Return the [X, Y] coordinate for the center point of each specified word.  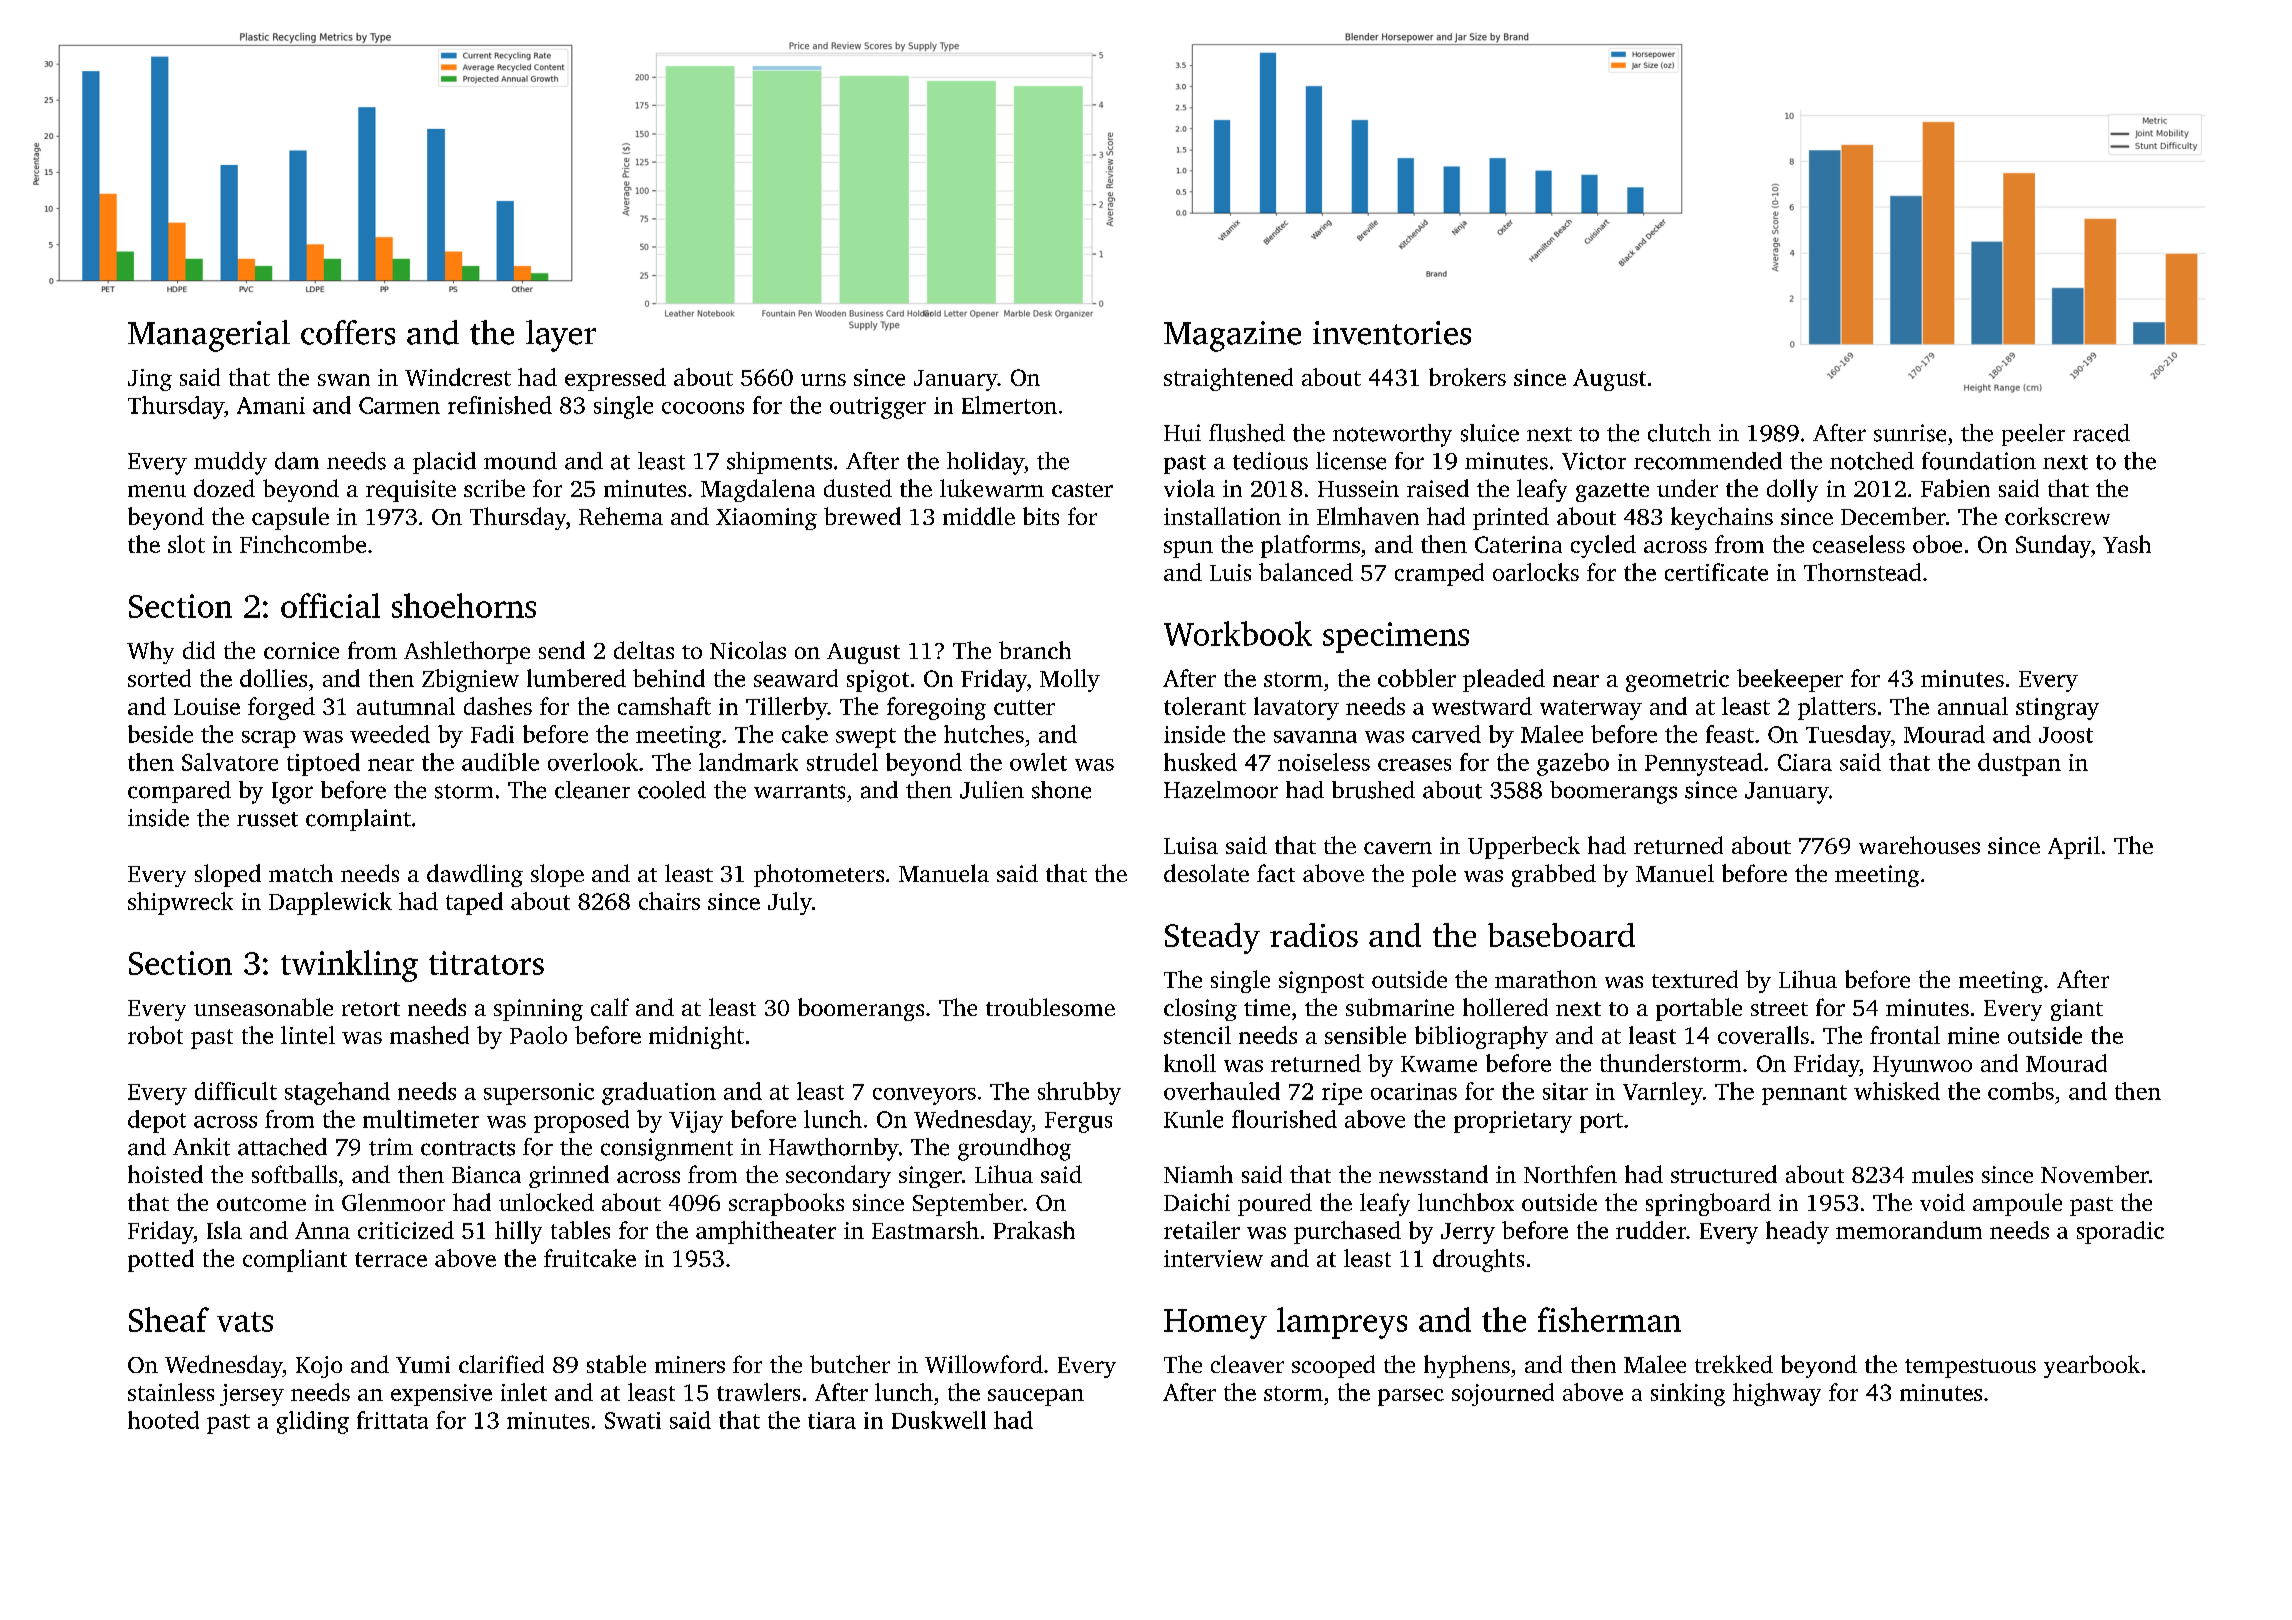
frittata [392, 1420]
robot [155, 1035]
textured [1695, 979]
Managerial [209, 336]
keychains [1722, 518]
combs [2021, 1091]
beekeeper [1790, 680]
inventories [1392, 333]
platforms [1310, 546]
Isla [224, 1230]
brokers [1467, 377]
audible [500, 762]
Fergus [1078, 1122]
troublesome [1050, 1007]
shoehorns [464, 605]
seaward [796, 678]
